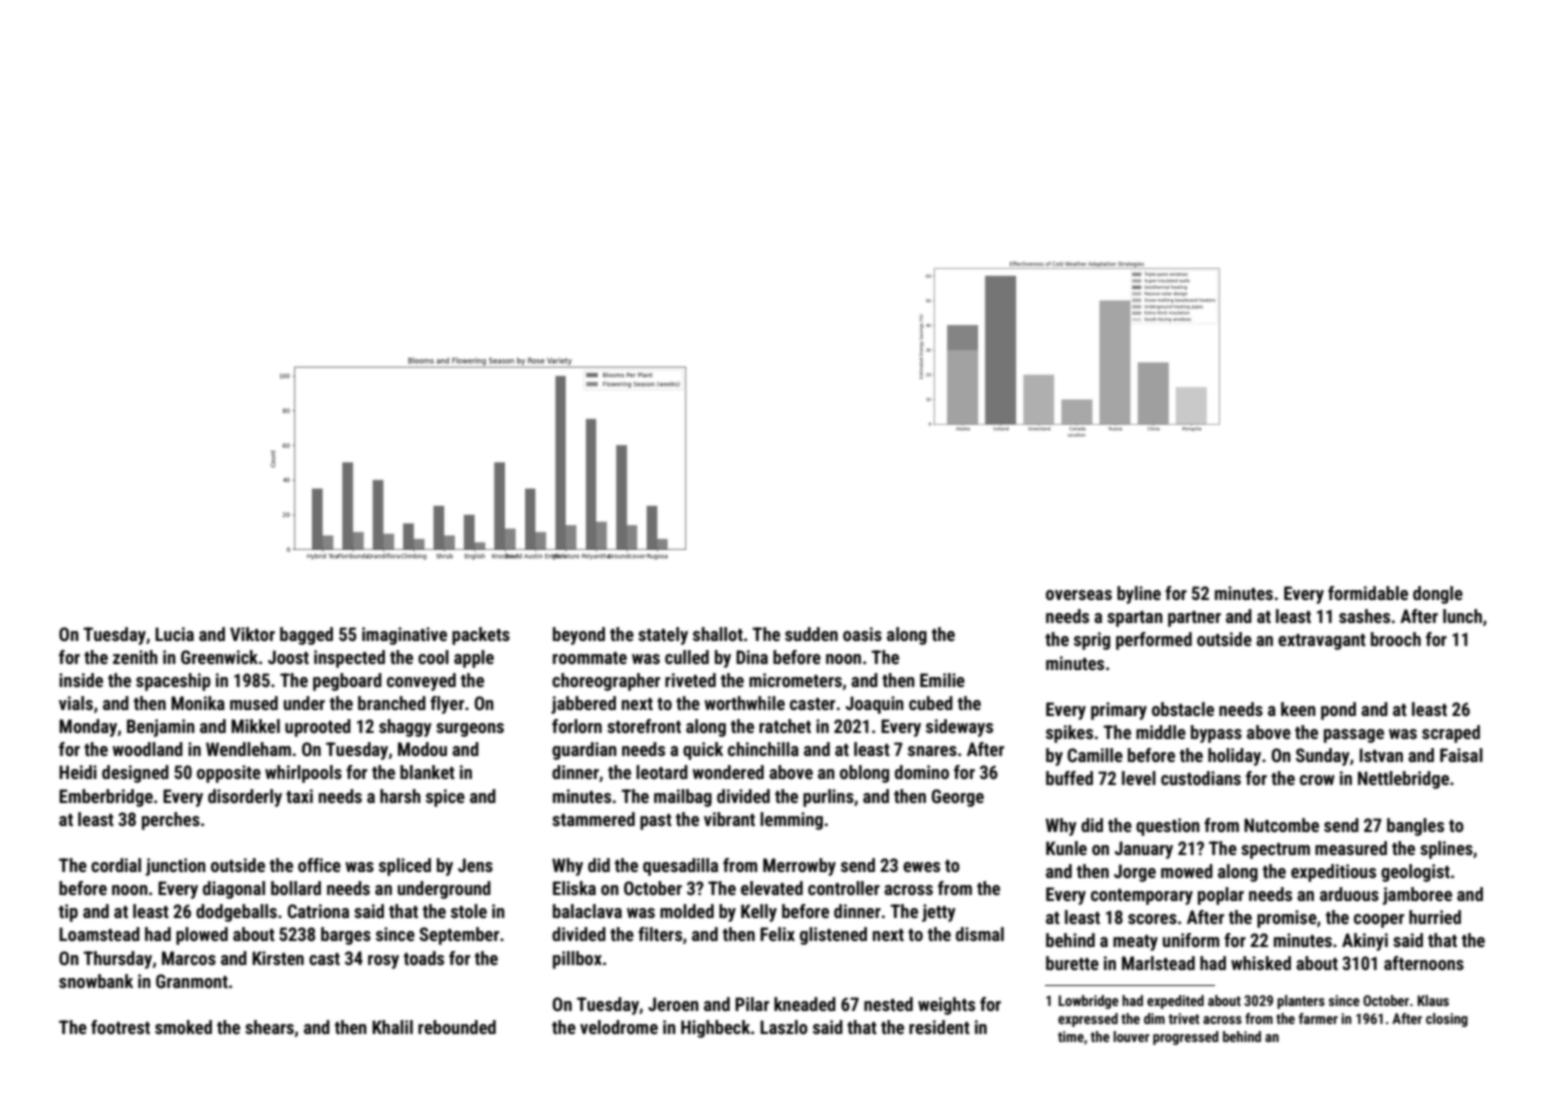 This screenshot has width=1559, height=1102. Describe the element at coordinates (183, 1027) in the screenshot. I see `smoked` at that location.
